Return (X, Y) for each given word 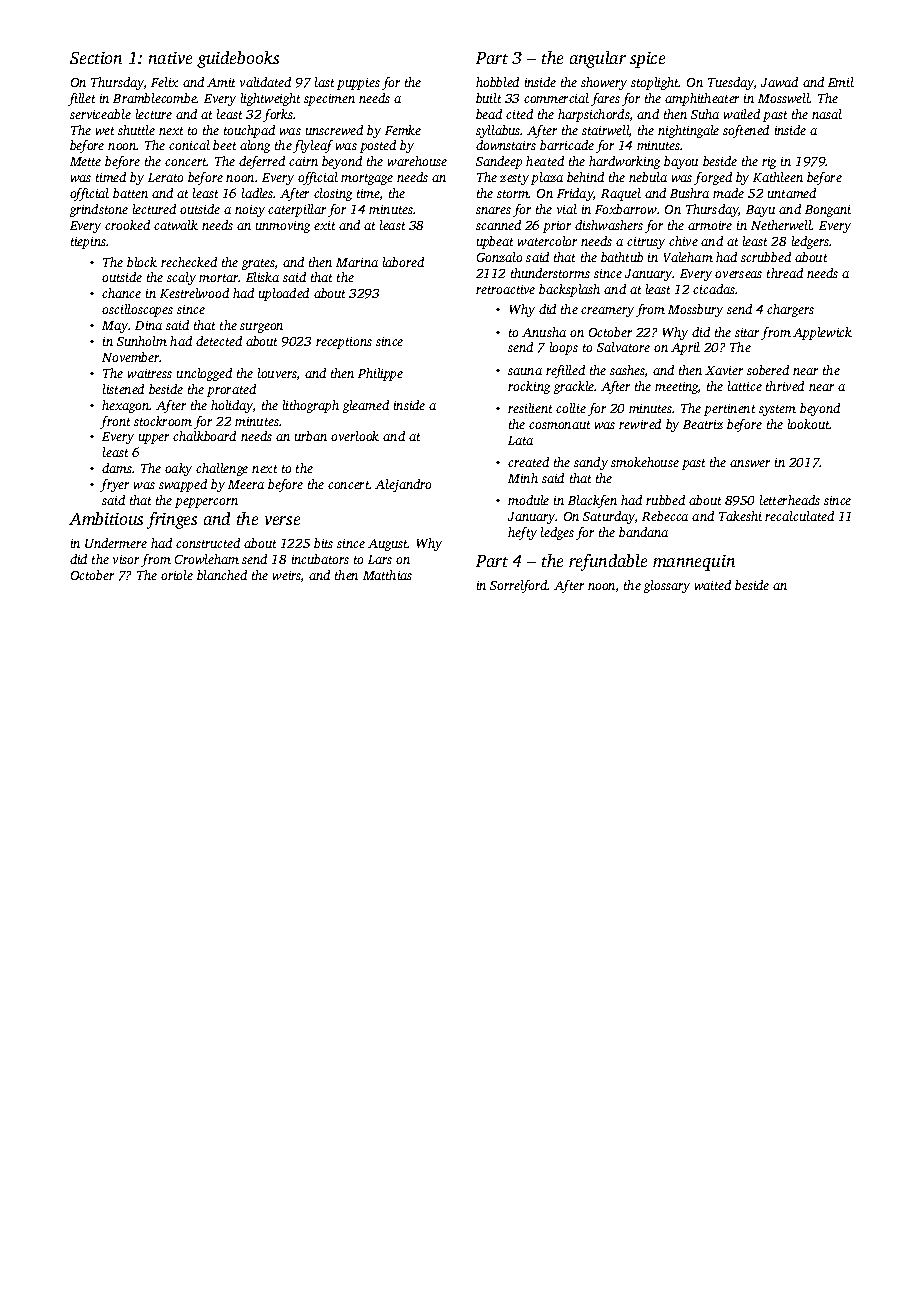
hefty (522, 533)
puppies (358, 84)
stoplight (655, 83)
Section (96, 58)
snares (493, 210)
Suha (705, 114)
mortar (219, 278)
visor (126, 559)
